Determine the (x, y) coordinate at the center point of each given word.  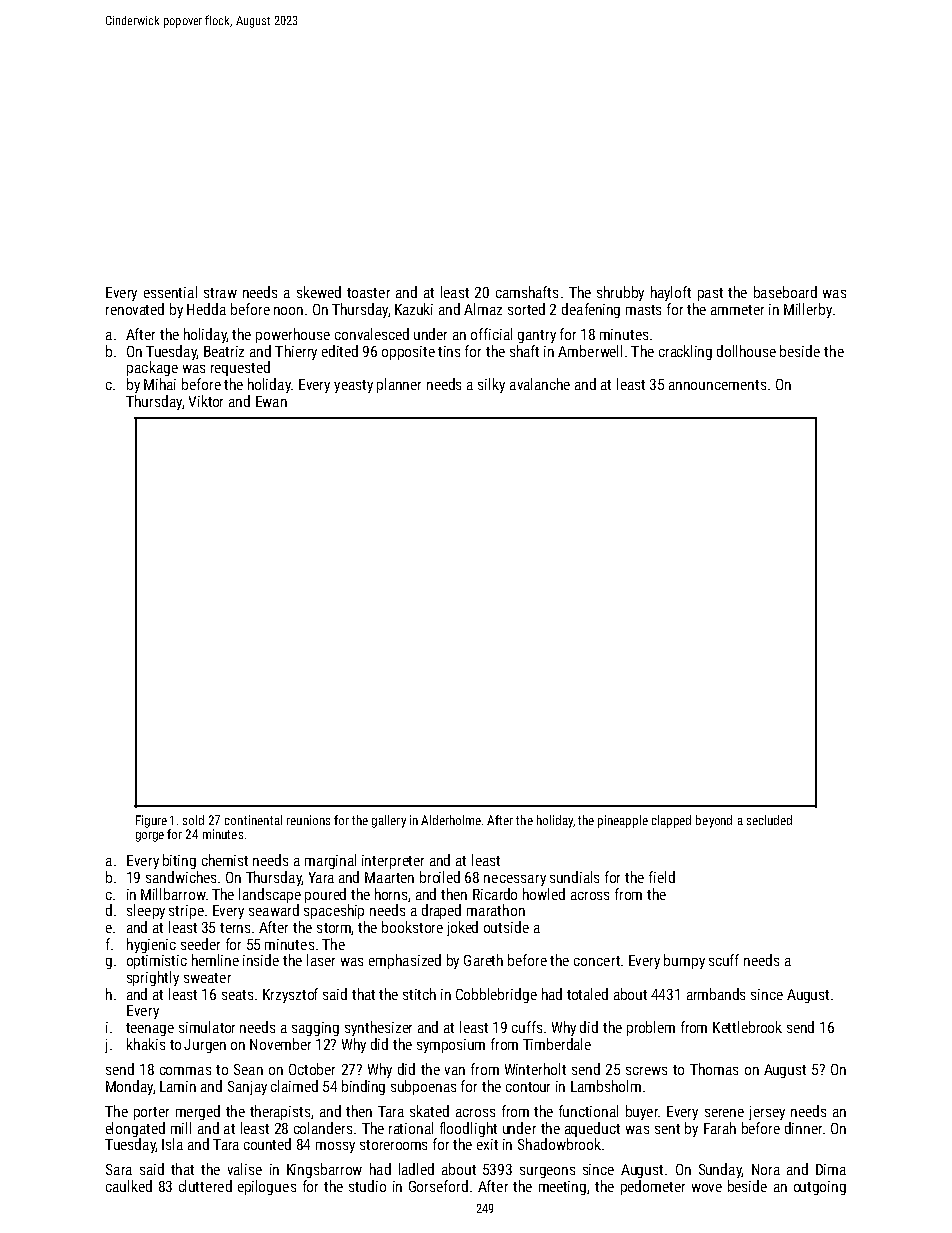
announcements (717, 385)
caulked (129, 1186)
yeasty (353, 386)
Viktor (206, 401)
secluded (769, 820)
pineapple (623, 821)
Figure (151, 821)
